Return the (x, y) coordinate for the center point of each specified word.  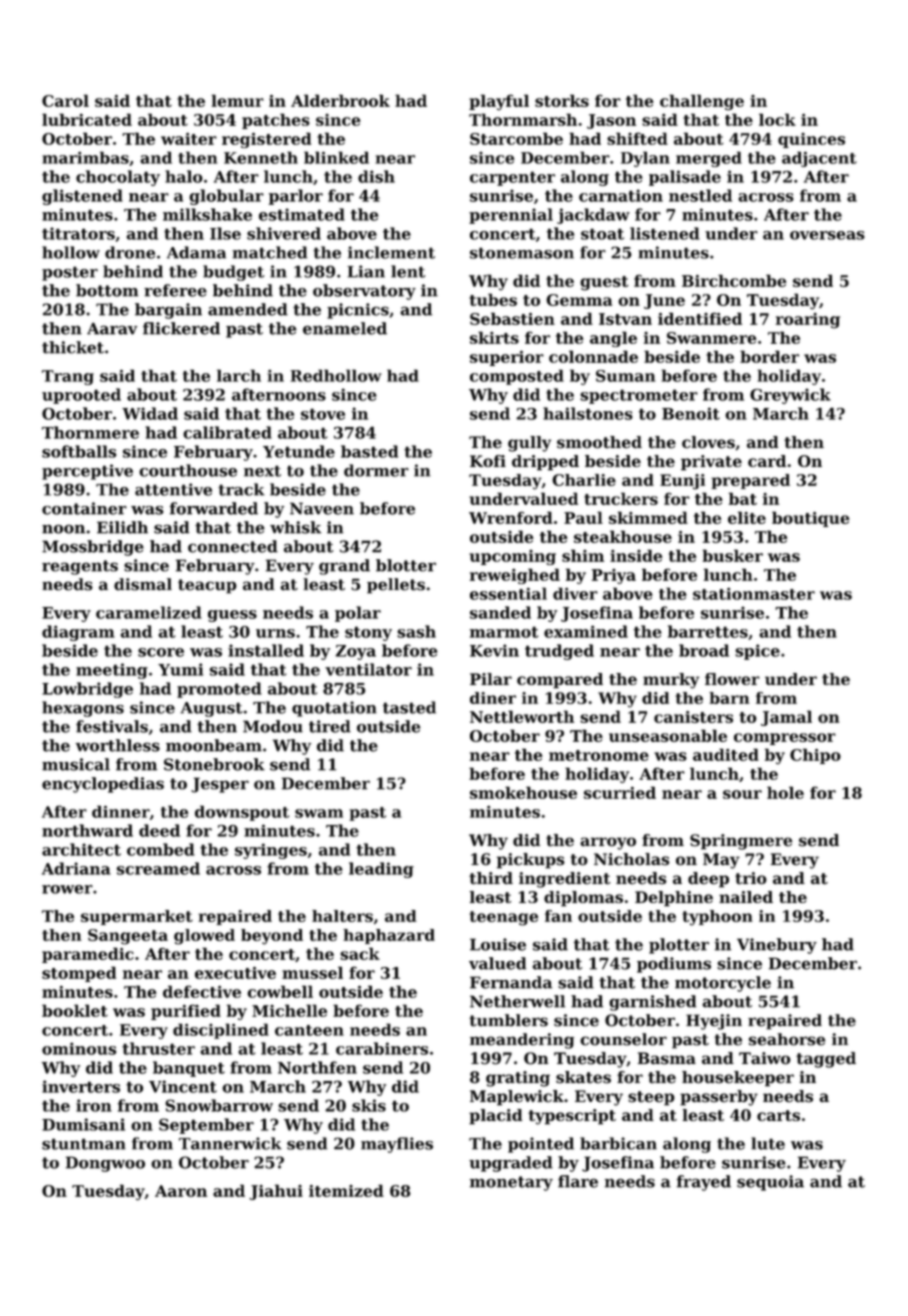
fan (558, 916)
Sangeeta (128, 937)
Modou (273, 726)
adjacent (819, 159)
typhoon (717, 918)
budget (233, 273)
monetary (511, 1183)
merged (709, 159)
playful (499, 102)
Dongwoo (105, 1164)
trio (751, 878)
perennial (511, 216)
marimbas (85, 157)
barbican (618, 1143)
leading (381, 870)
